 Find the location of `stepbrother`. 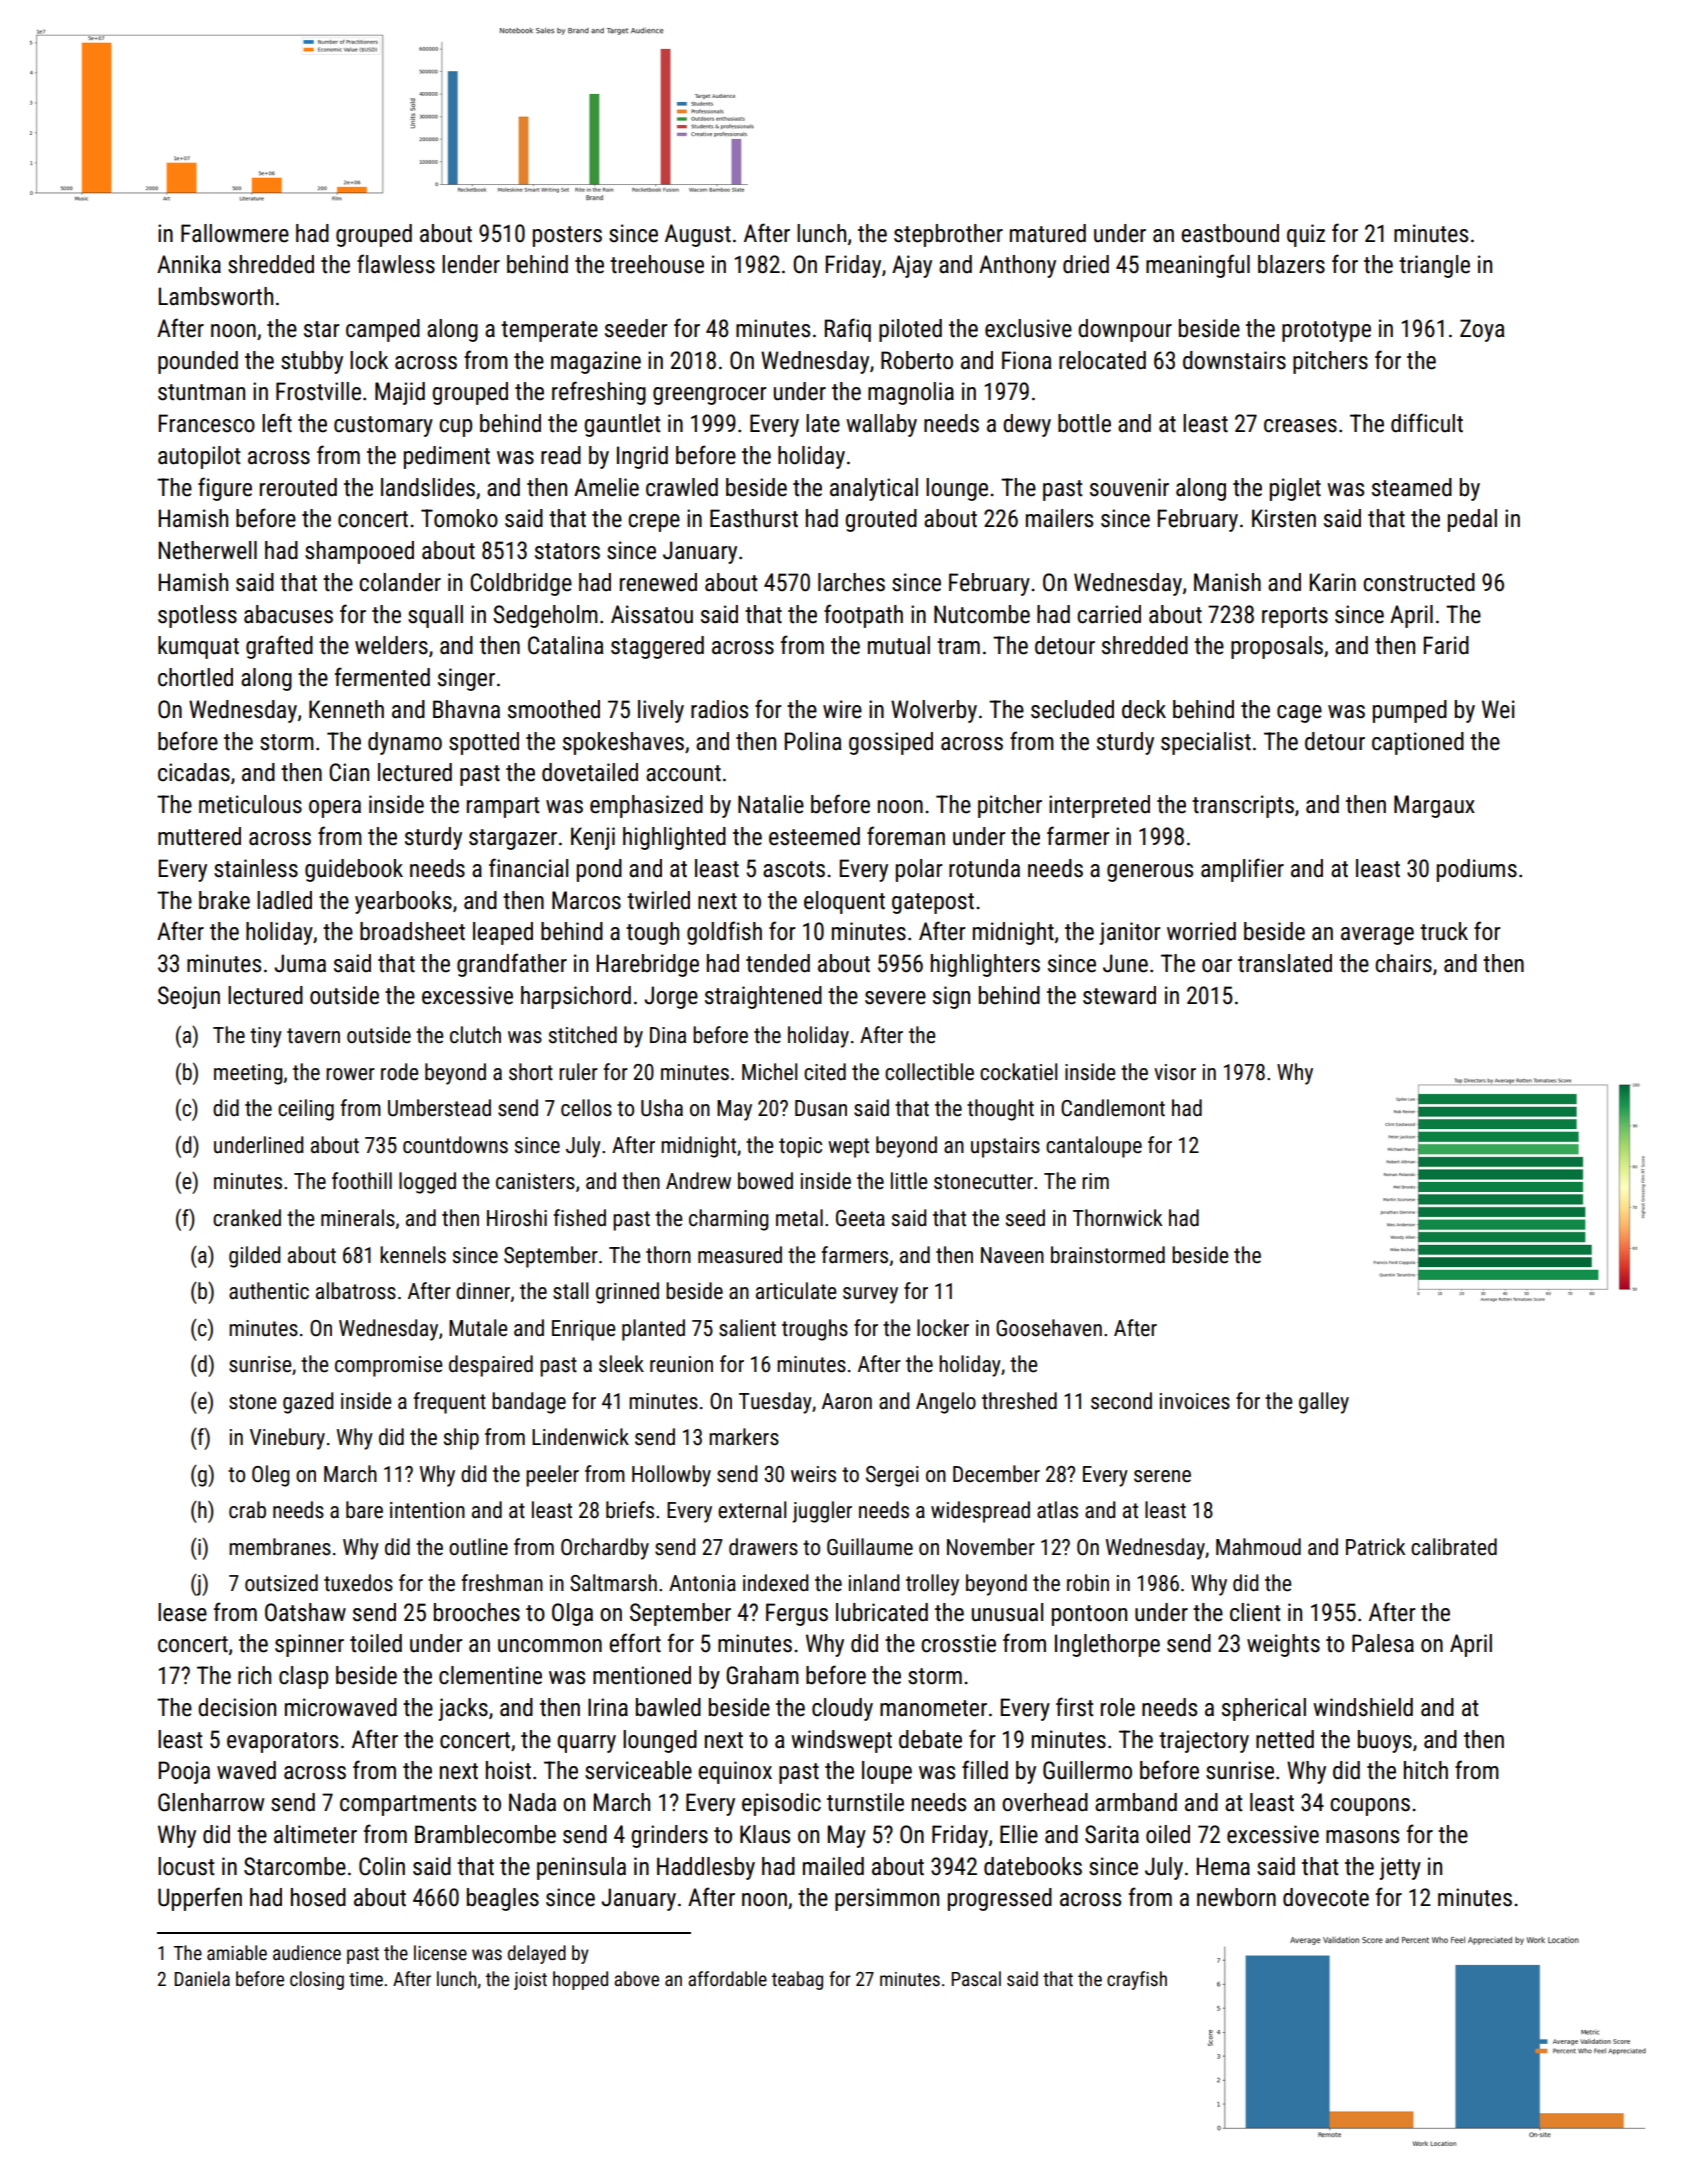

stepbrother is located at coordinates (948, 235).
